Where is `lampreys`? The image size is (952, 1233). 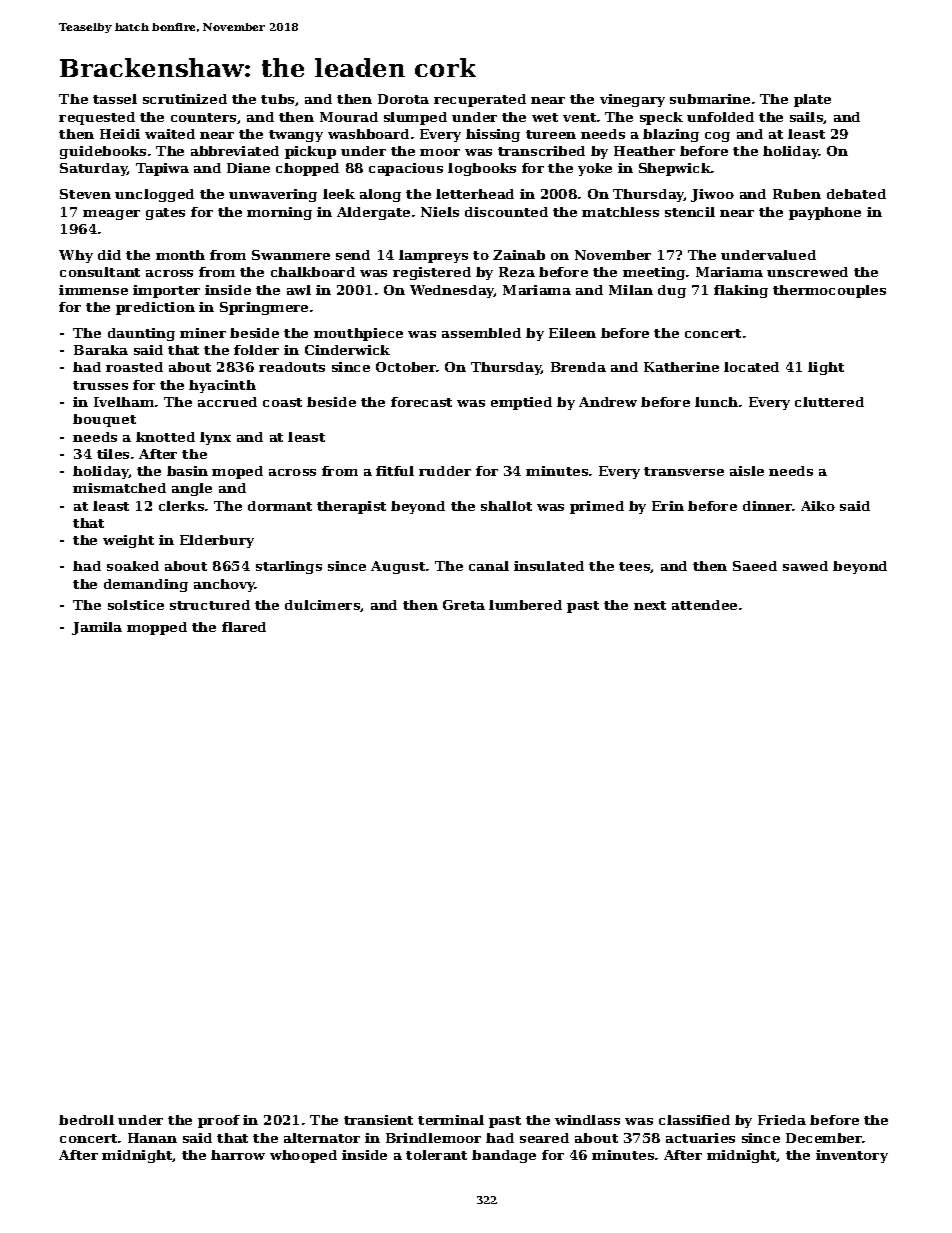
lampreys is located at coordinates (433, 256).
